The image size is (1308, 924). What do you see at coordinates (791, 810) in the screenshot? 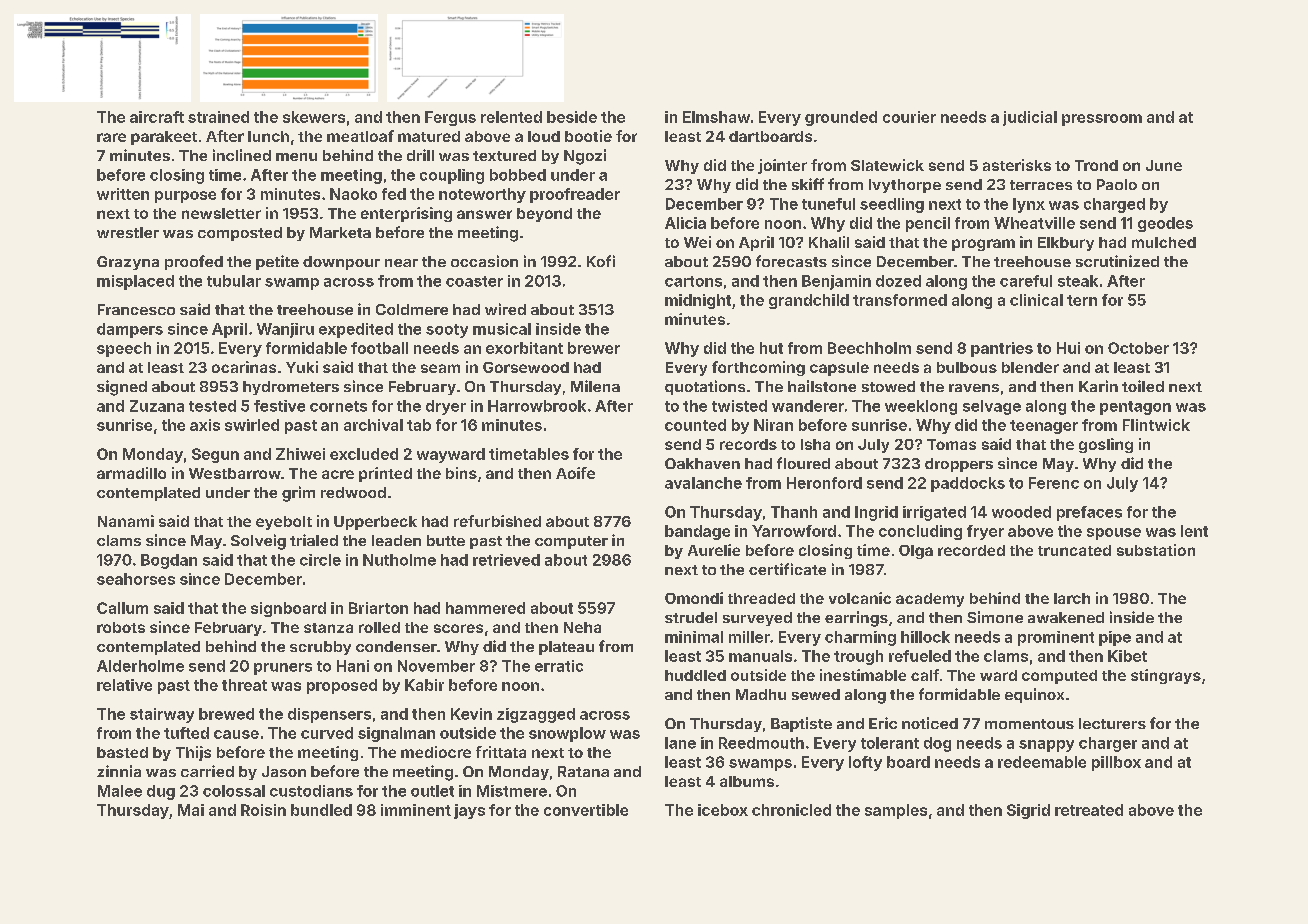
I see `chronicled` at bounding box center [791, 810].
